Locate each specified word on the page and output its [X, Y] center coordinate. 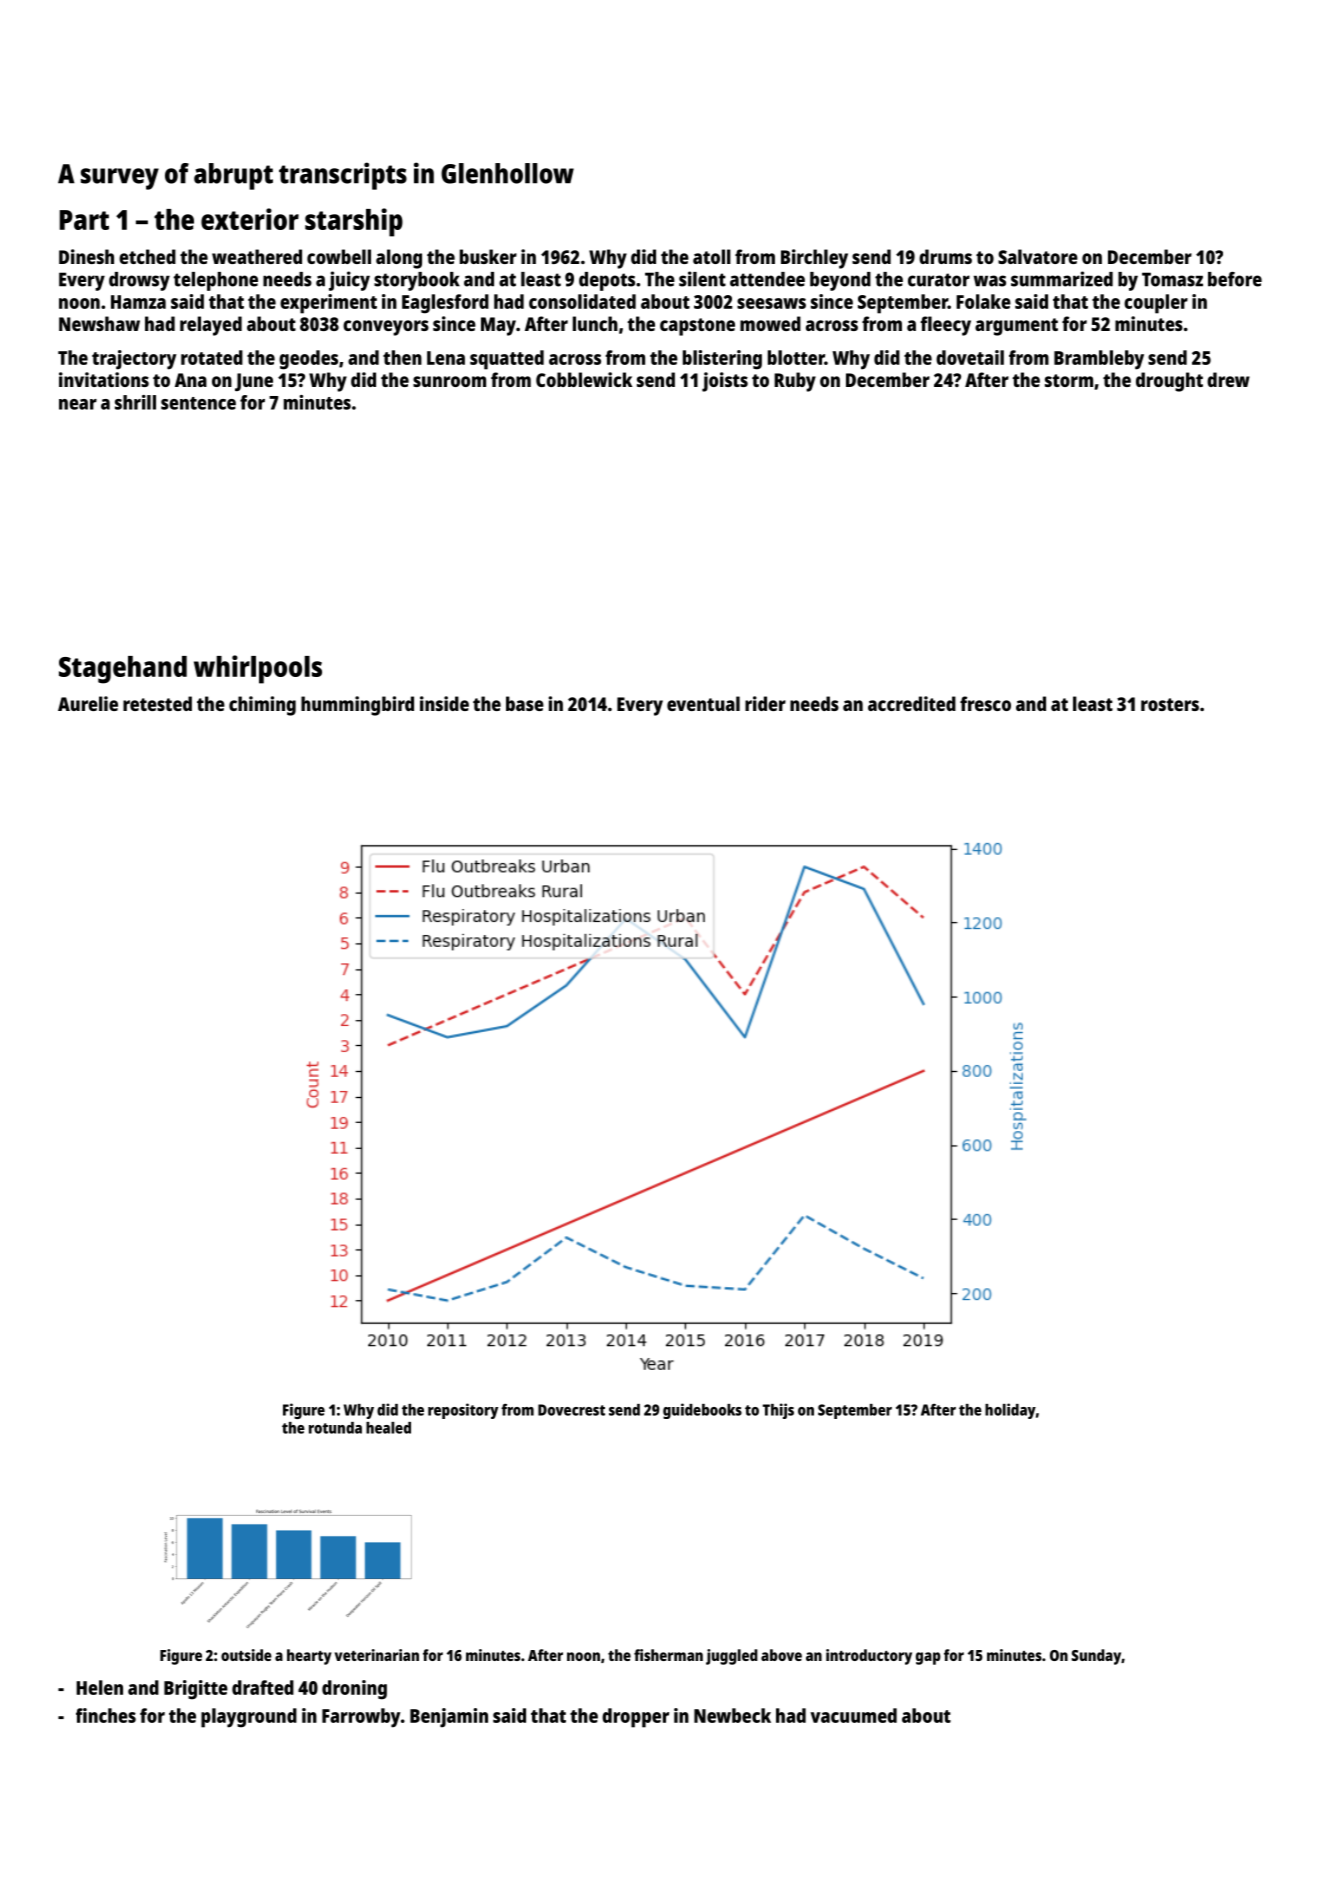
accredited [912, 703]
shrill [135, 402]
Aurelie [88, 703]
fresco [985, 703]
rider [765, 703]
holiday [1010, 1411]
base [525, 703]
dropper [635, 1718]
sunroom [449, 381]
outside [246, 1655]
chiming [262, 706]
